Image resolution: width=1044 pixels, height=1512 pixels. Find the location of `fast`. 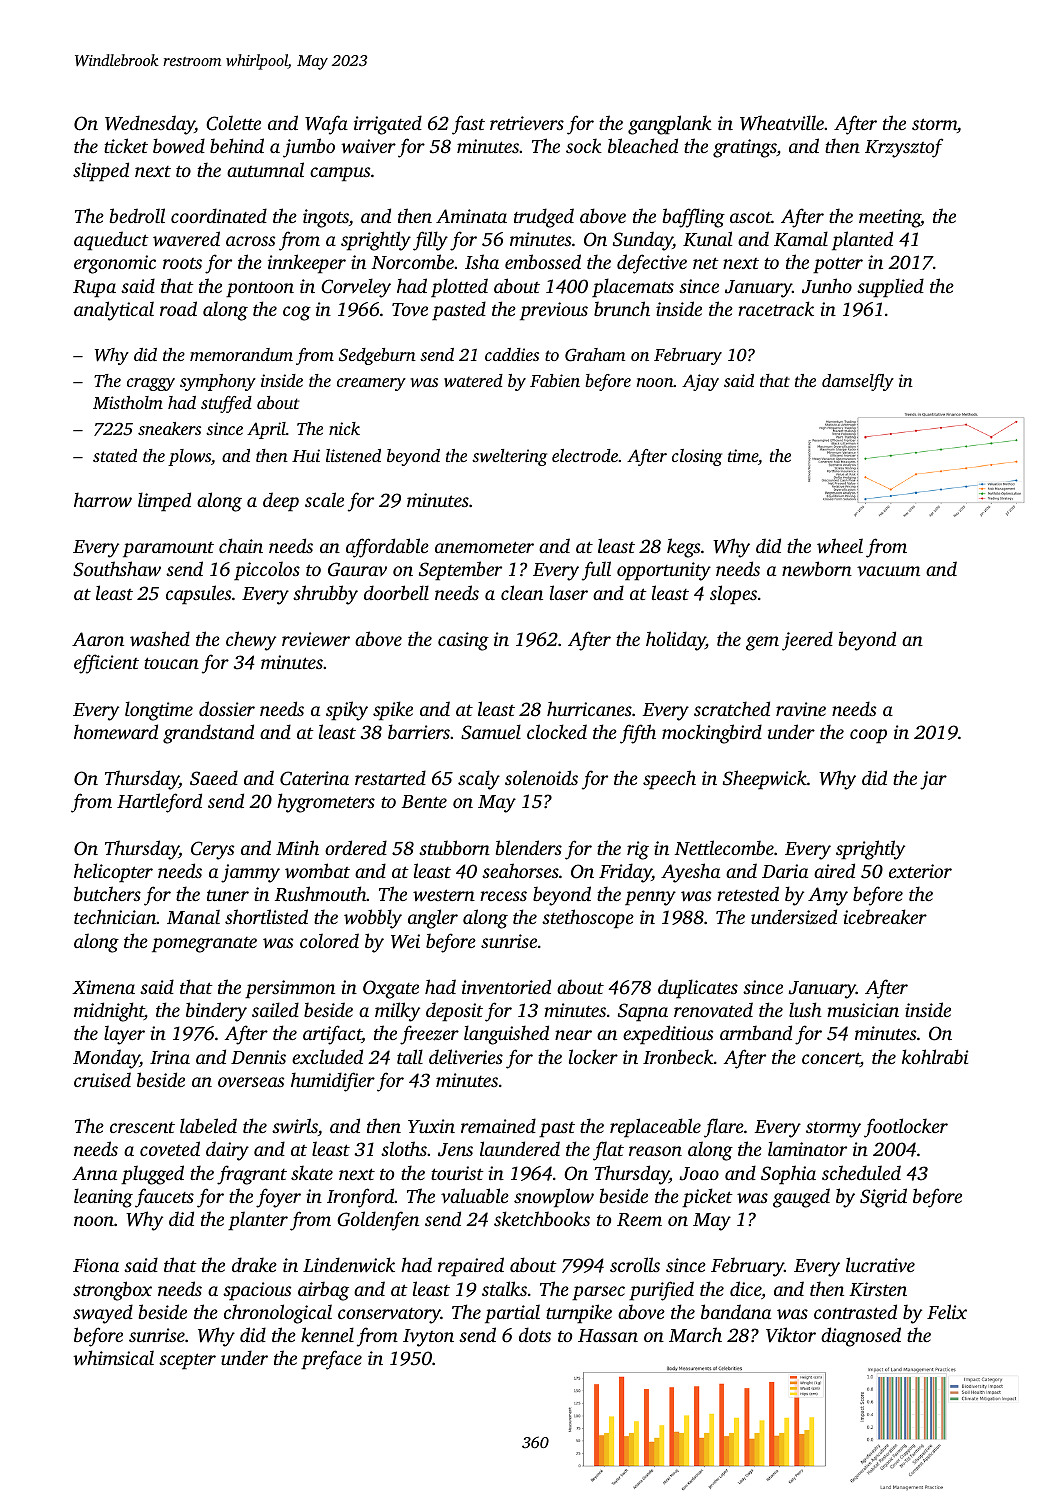

fast is located at coordinates (468, 125).
